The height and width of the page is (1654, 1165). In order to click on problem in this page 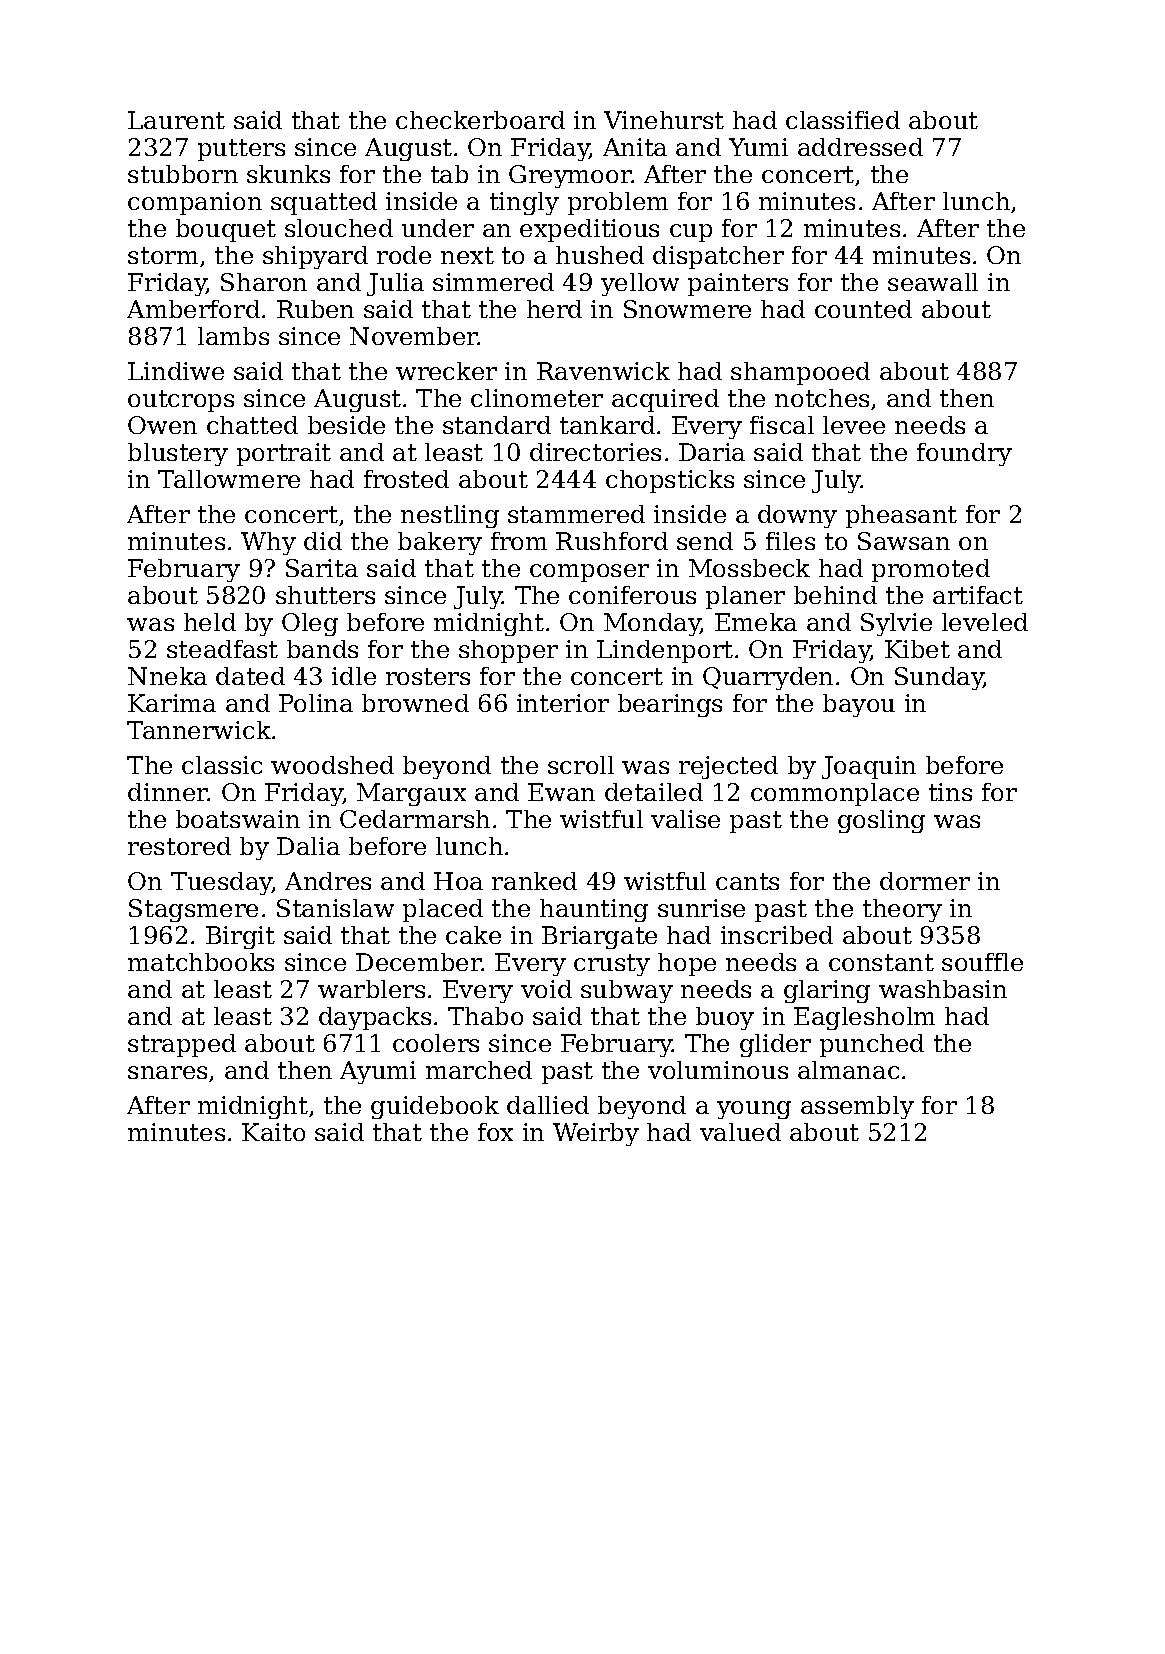, I will do `click(618, 203)`.
